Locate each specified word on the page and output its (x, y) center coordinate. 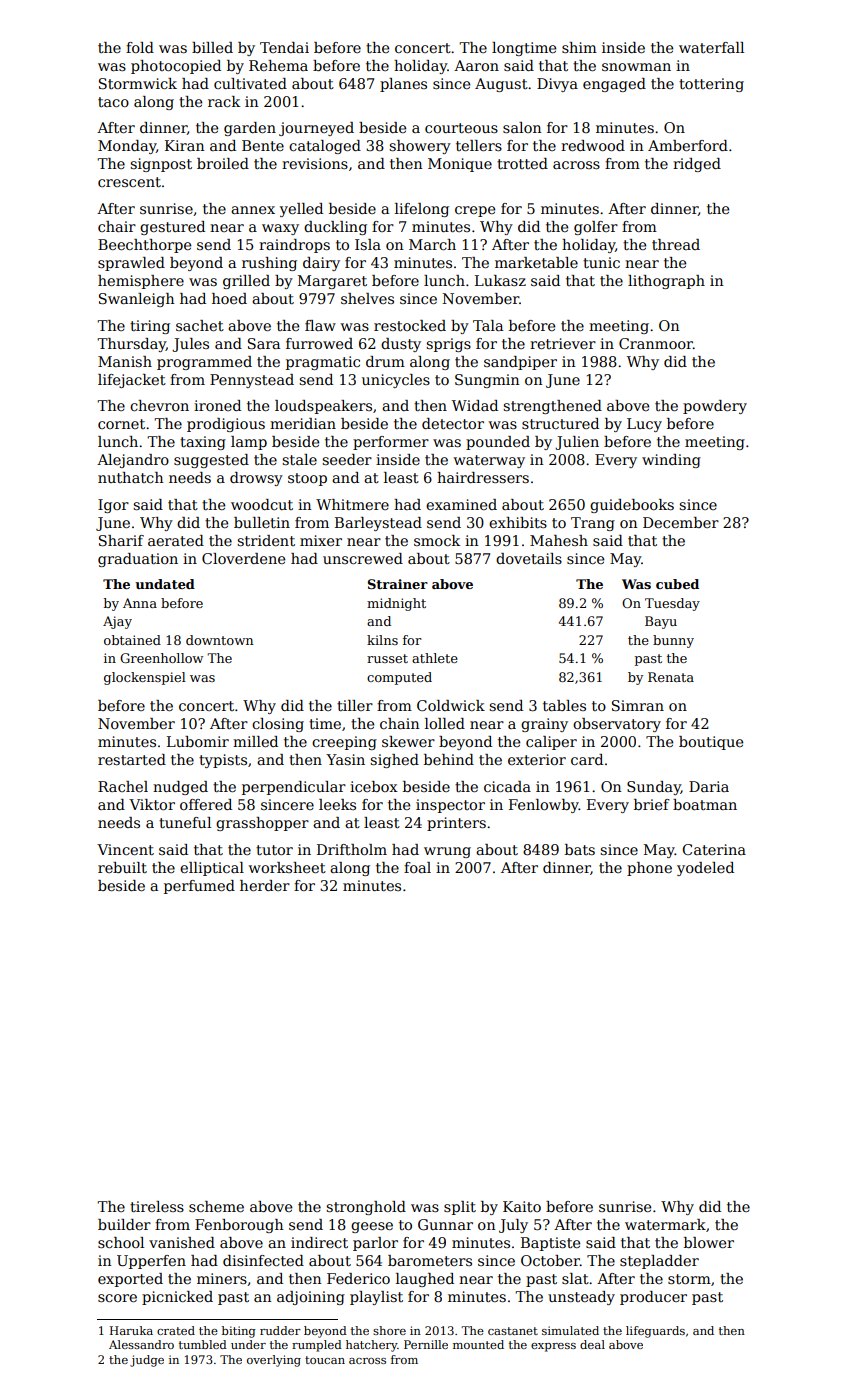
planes (403, 85)
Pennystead (252, 381)
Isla (368, 244)
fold (140, 47)
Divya (557, 85)
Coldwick (451, 705)
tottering (711, 85)
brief (652, 804)
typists (223, 761)
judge (147, 1361)
